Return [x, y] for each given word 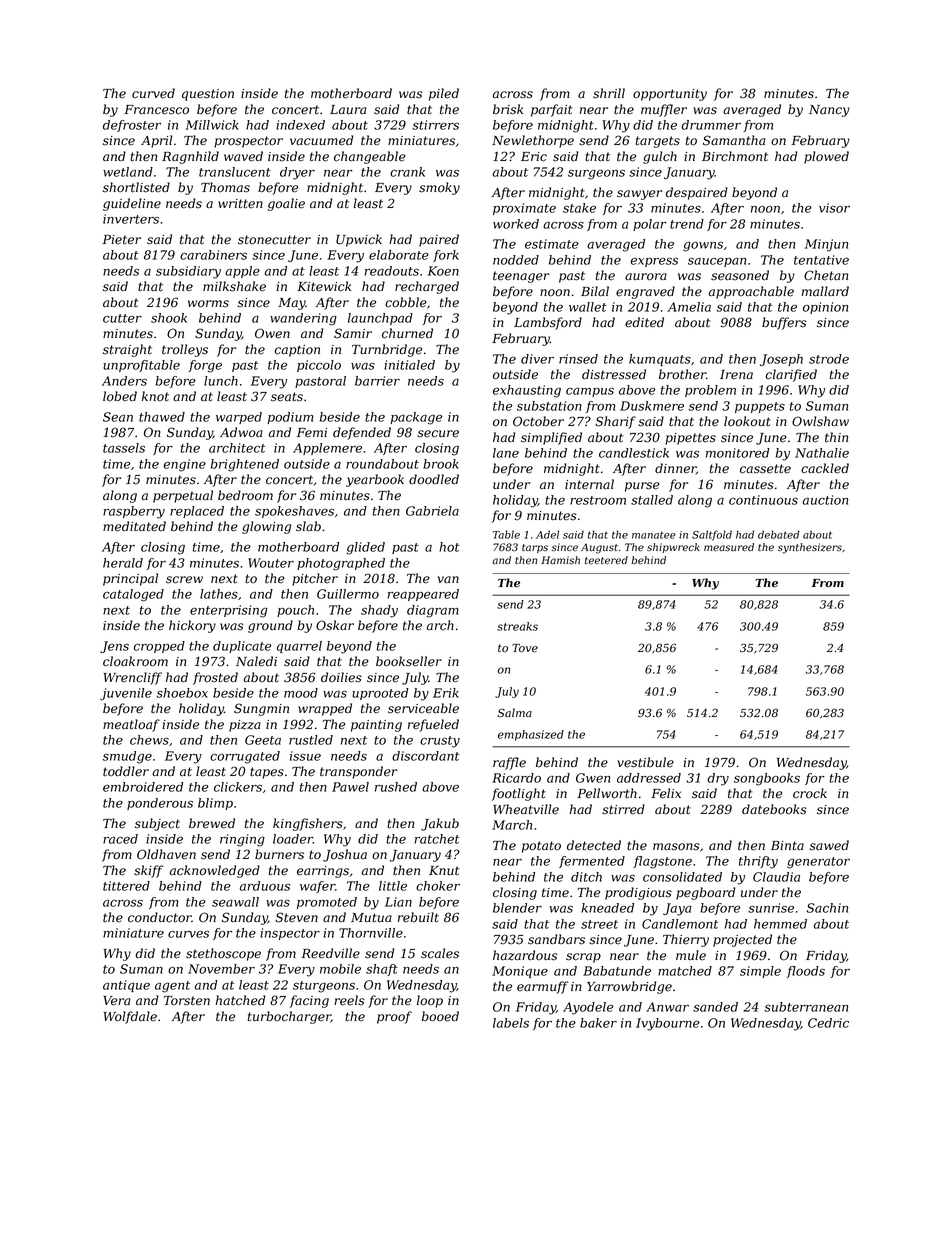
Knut [444, 870]
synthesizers [810, 548]
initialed [409, 365]
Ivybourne [668, 1024]
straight [127, 350]
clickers [238, 787]
